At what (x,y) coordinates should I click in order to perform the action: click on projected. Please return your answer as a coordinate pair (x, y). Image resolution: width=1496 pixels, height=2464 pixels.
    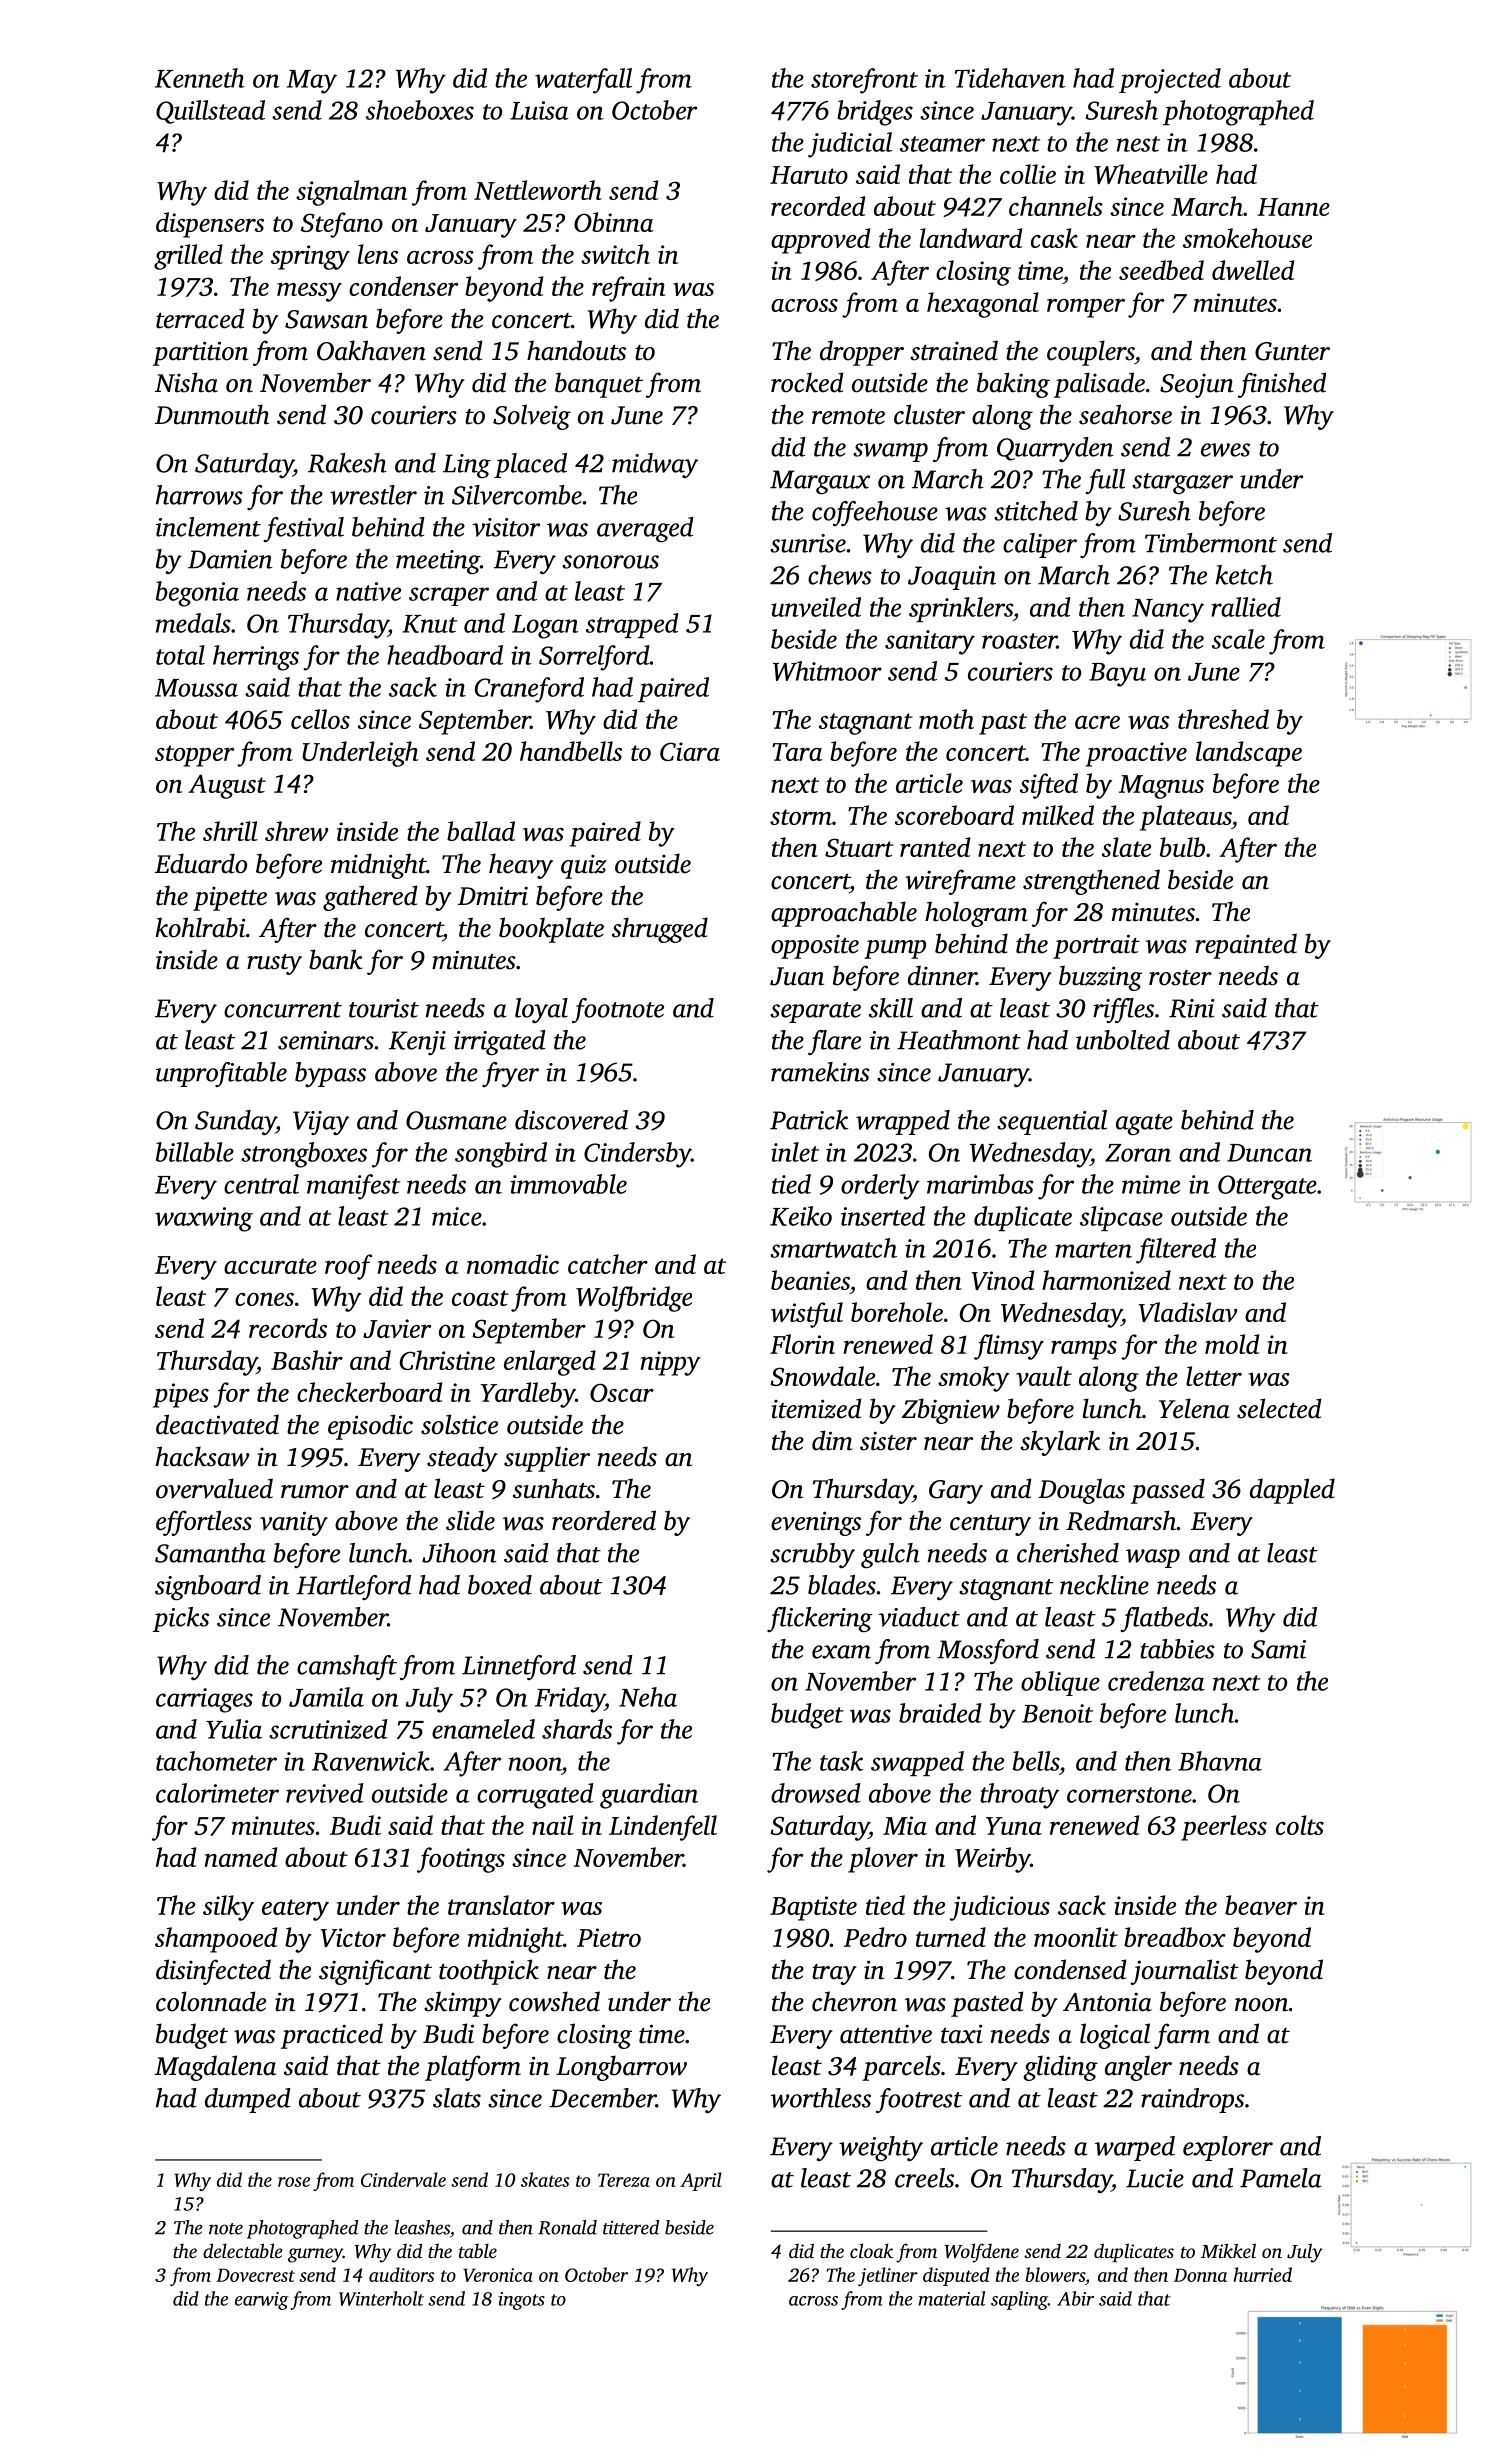
    Looking at the image, I should click on (1170, 81).
